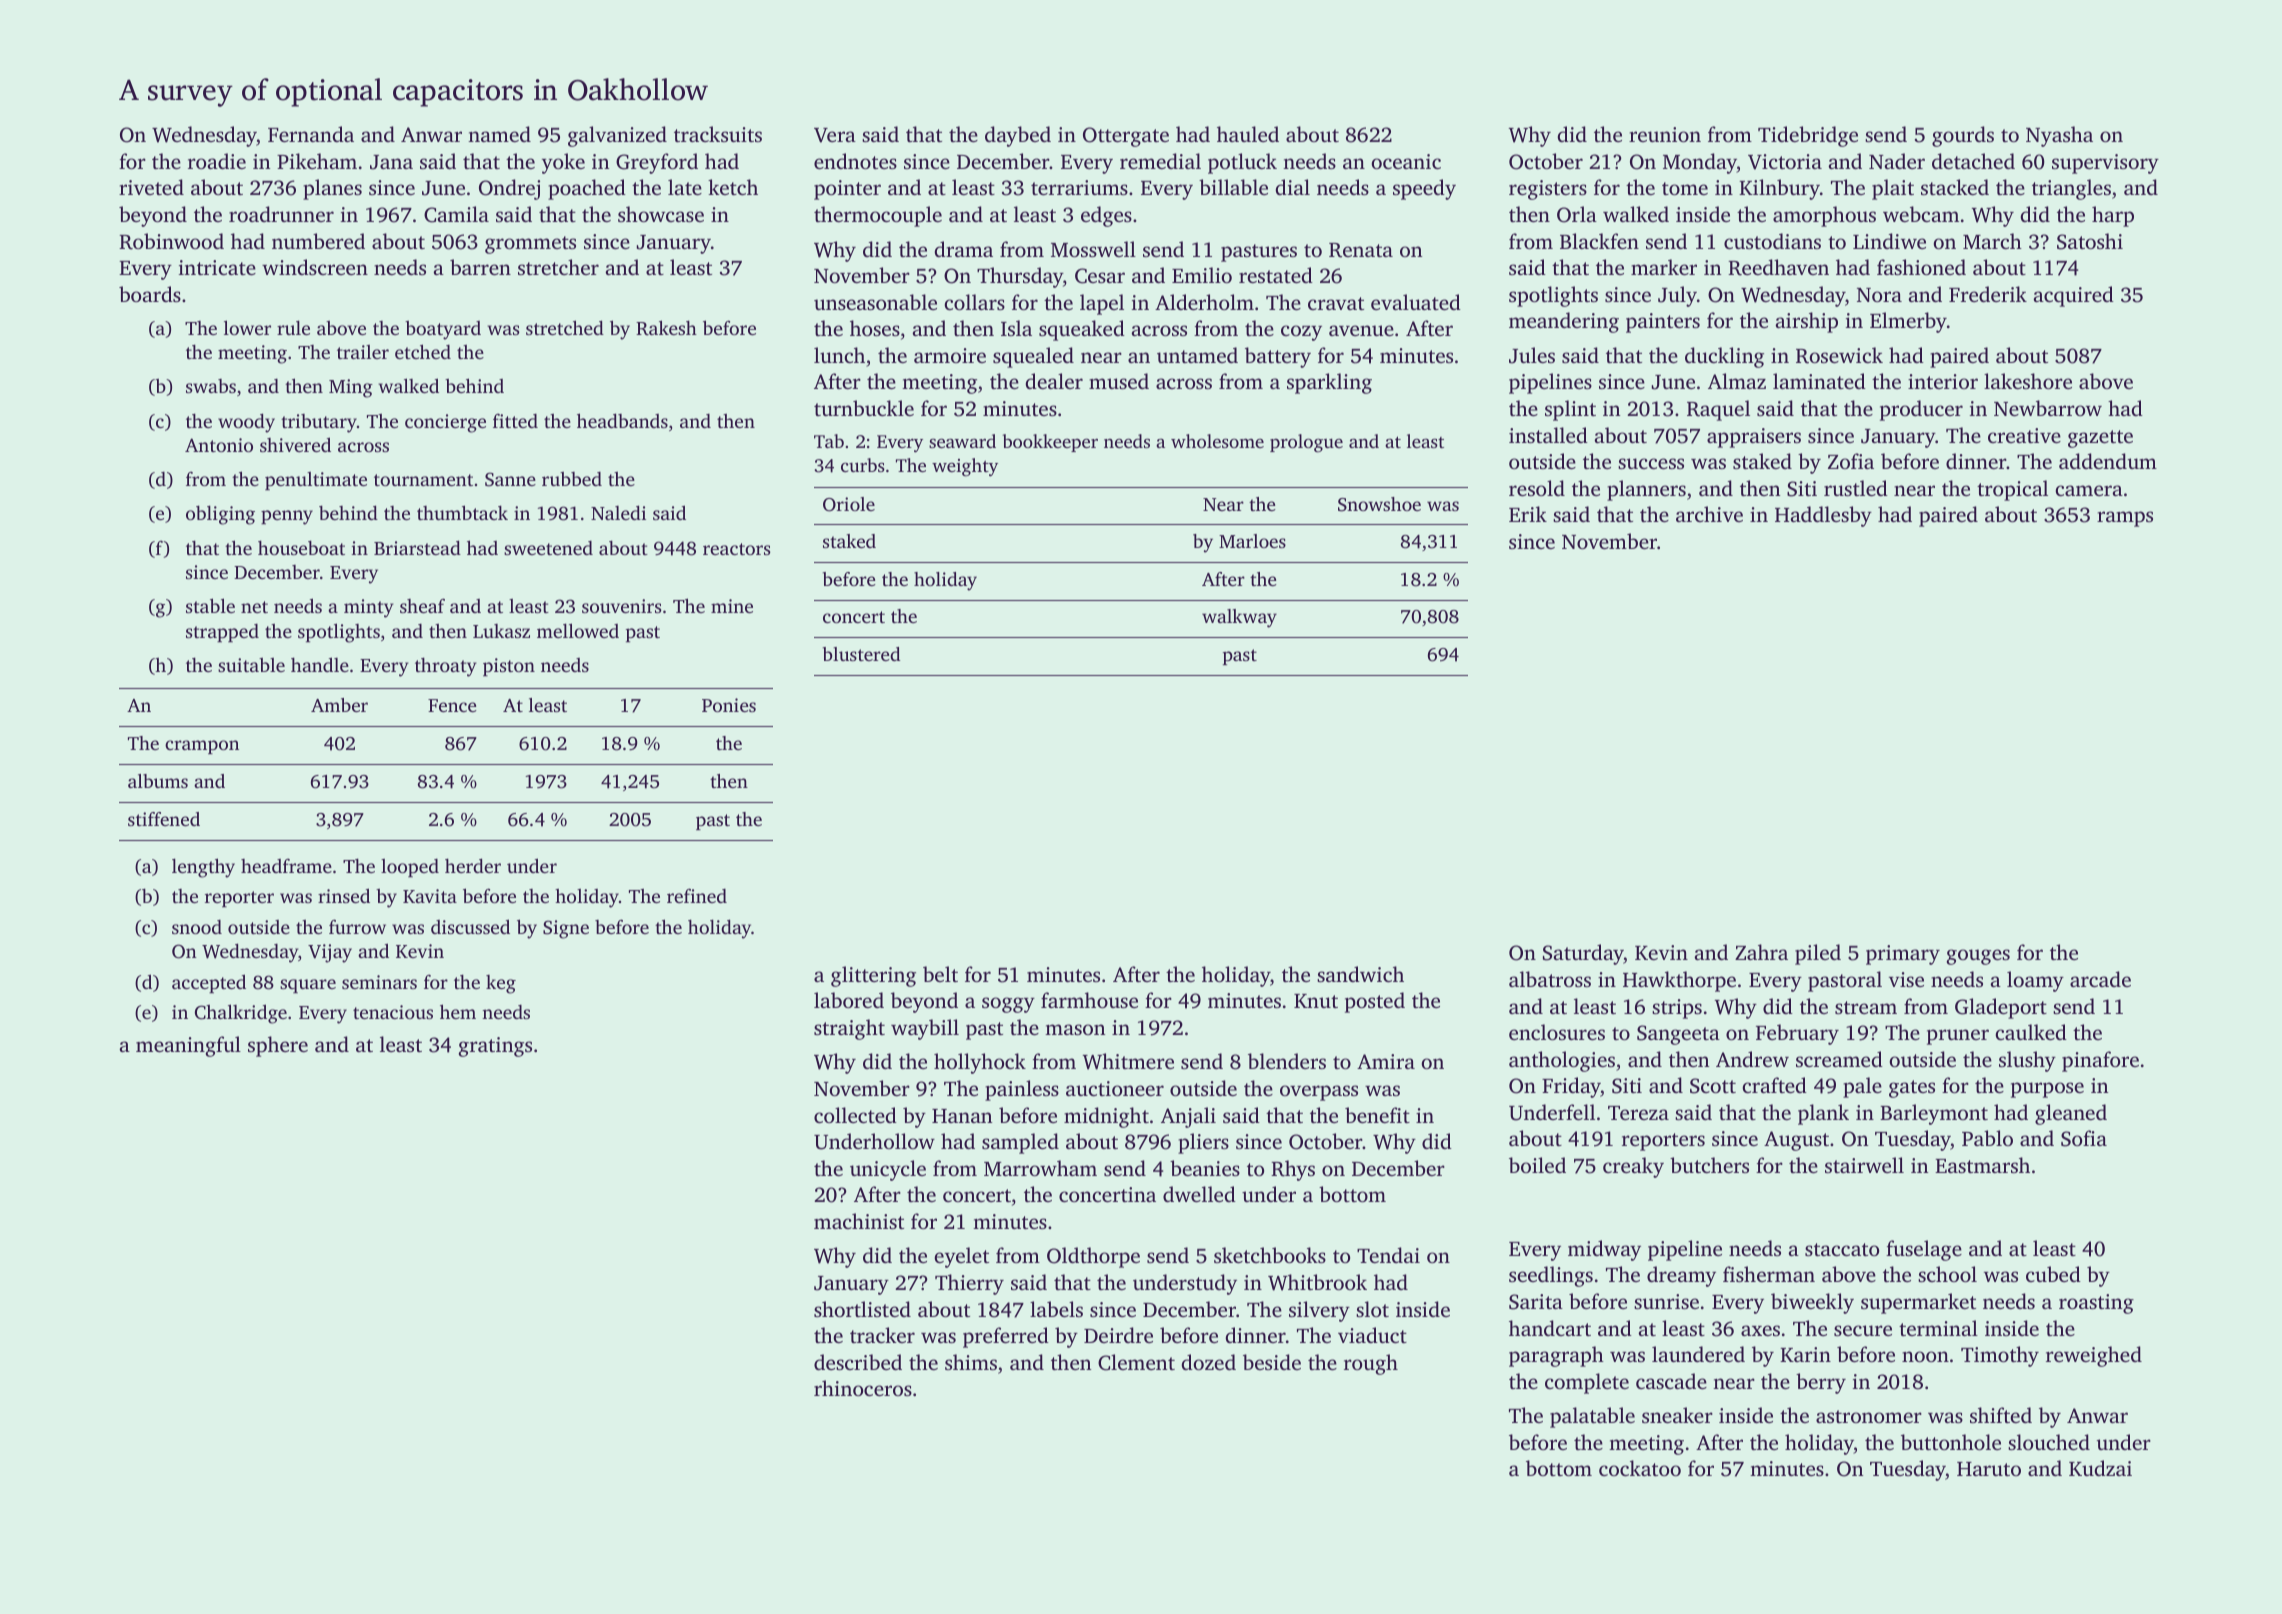 Image resolution: width=2282 pixels, height=1614 pixels. I want to click on described, so click(858, 1362).
